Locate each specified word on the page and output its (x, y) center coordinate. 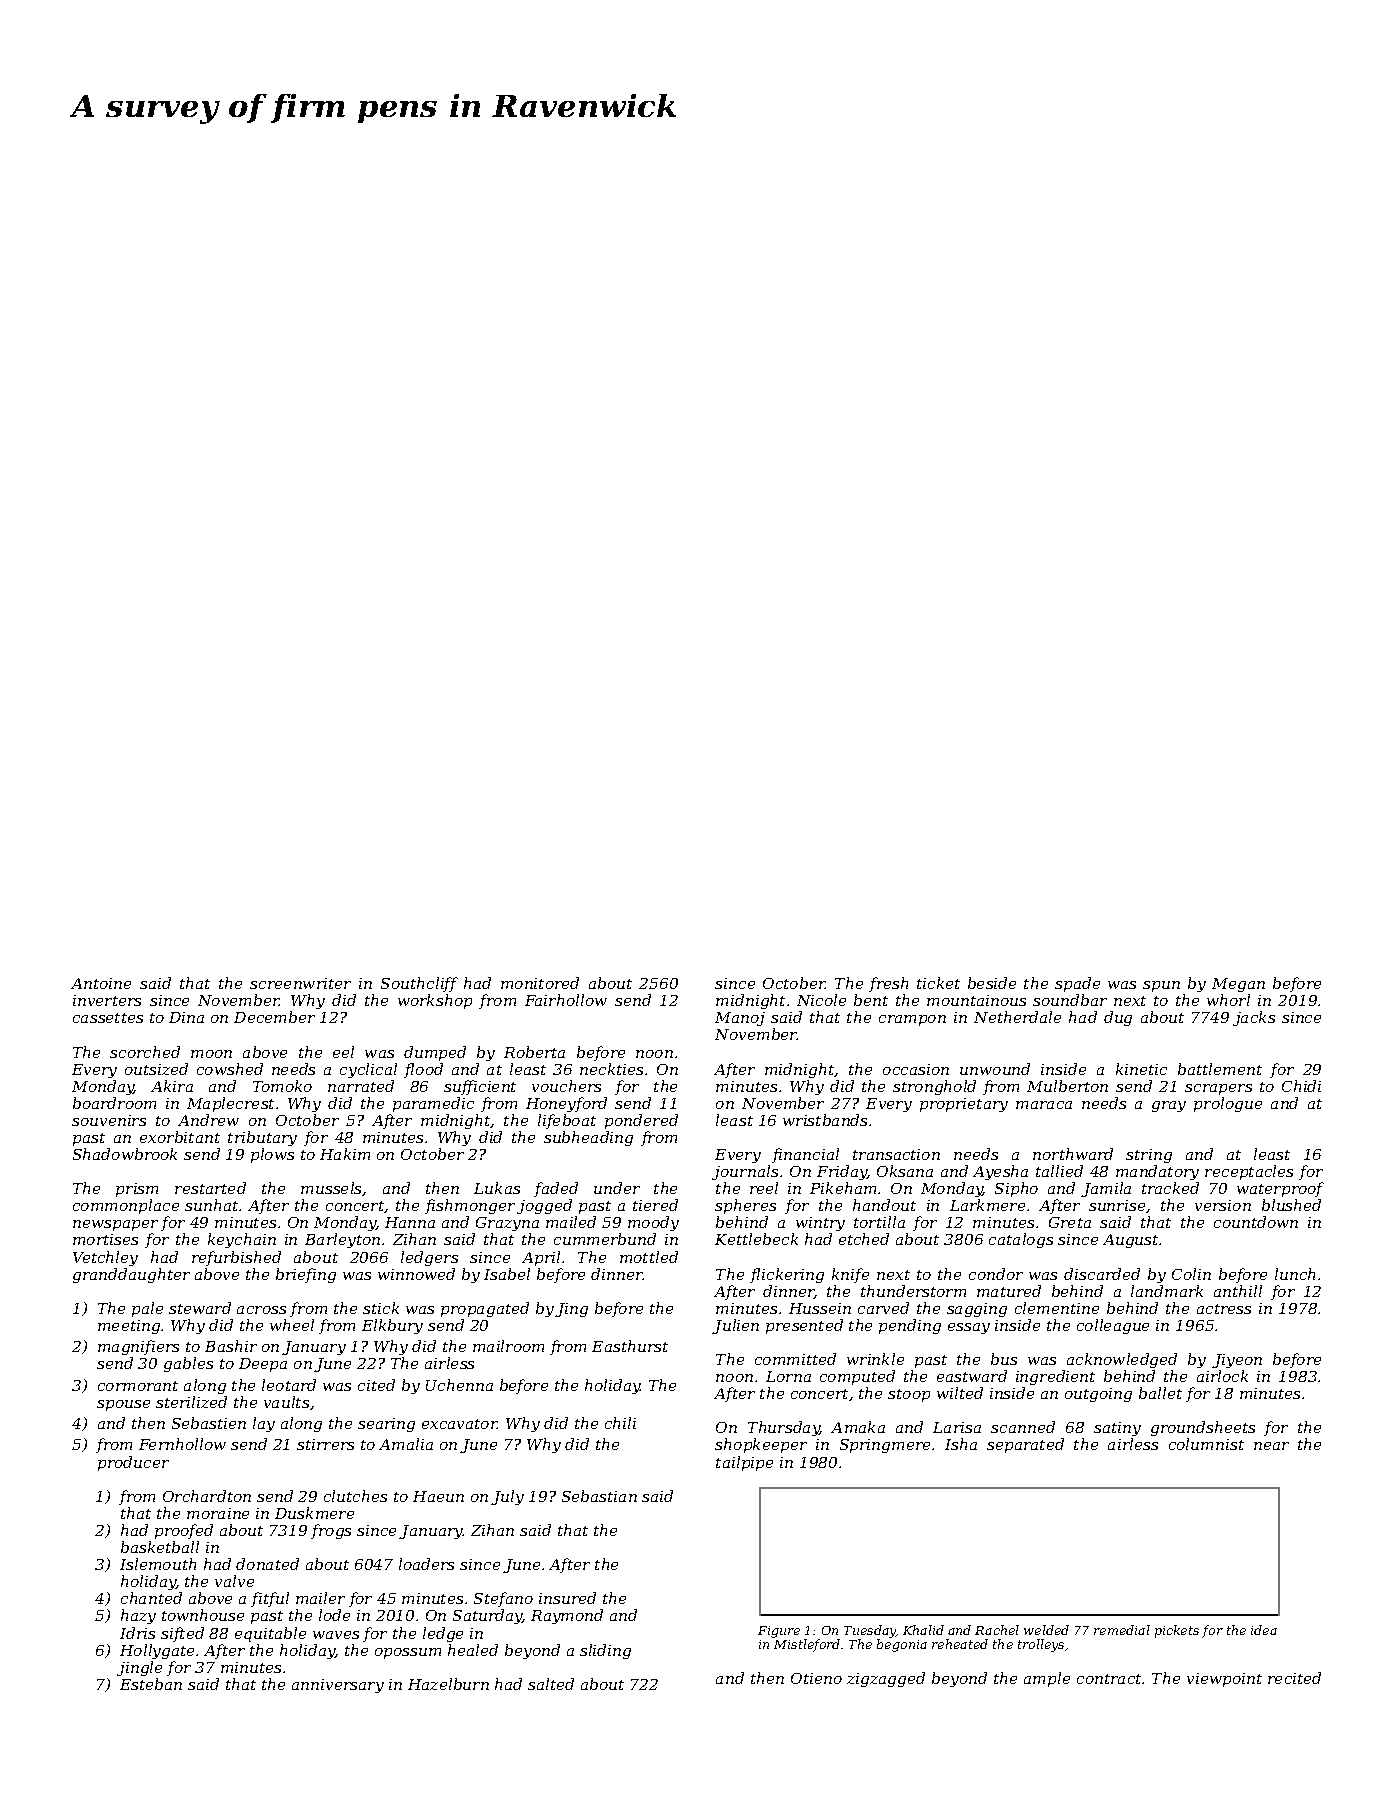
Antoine (101, 983)
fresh (888, 984)
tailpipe (744, 1463)
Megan (1238, 985)
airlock (1222, 1376)
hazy (138, 1616)
